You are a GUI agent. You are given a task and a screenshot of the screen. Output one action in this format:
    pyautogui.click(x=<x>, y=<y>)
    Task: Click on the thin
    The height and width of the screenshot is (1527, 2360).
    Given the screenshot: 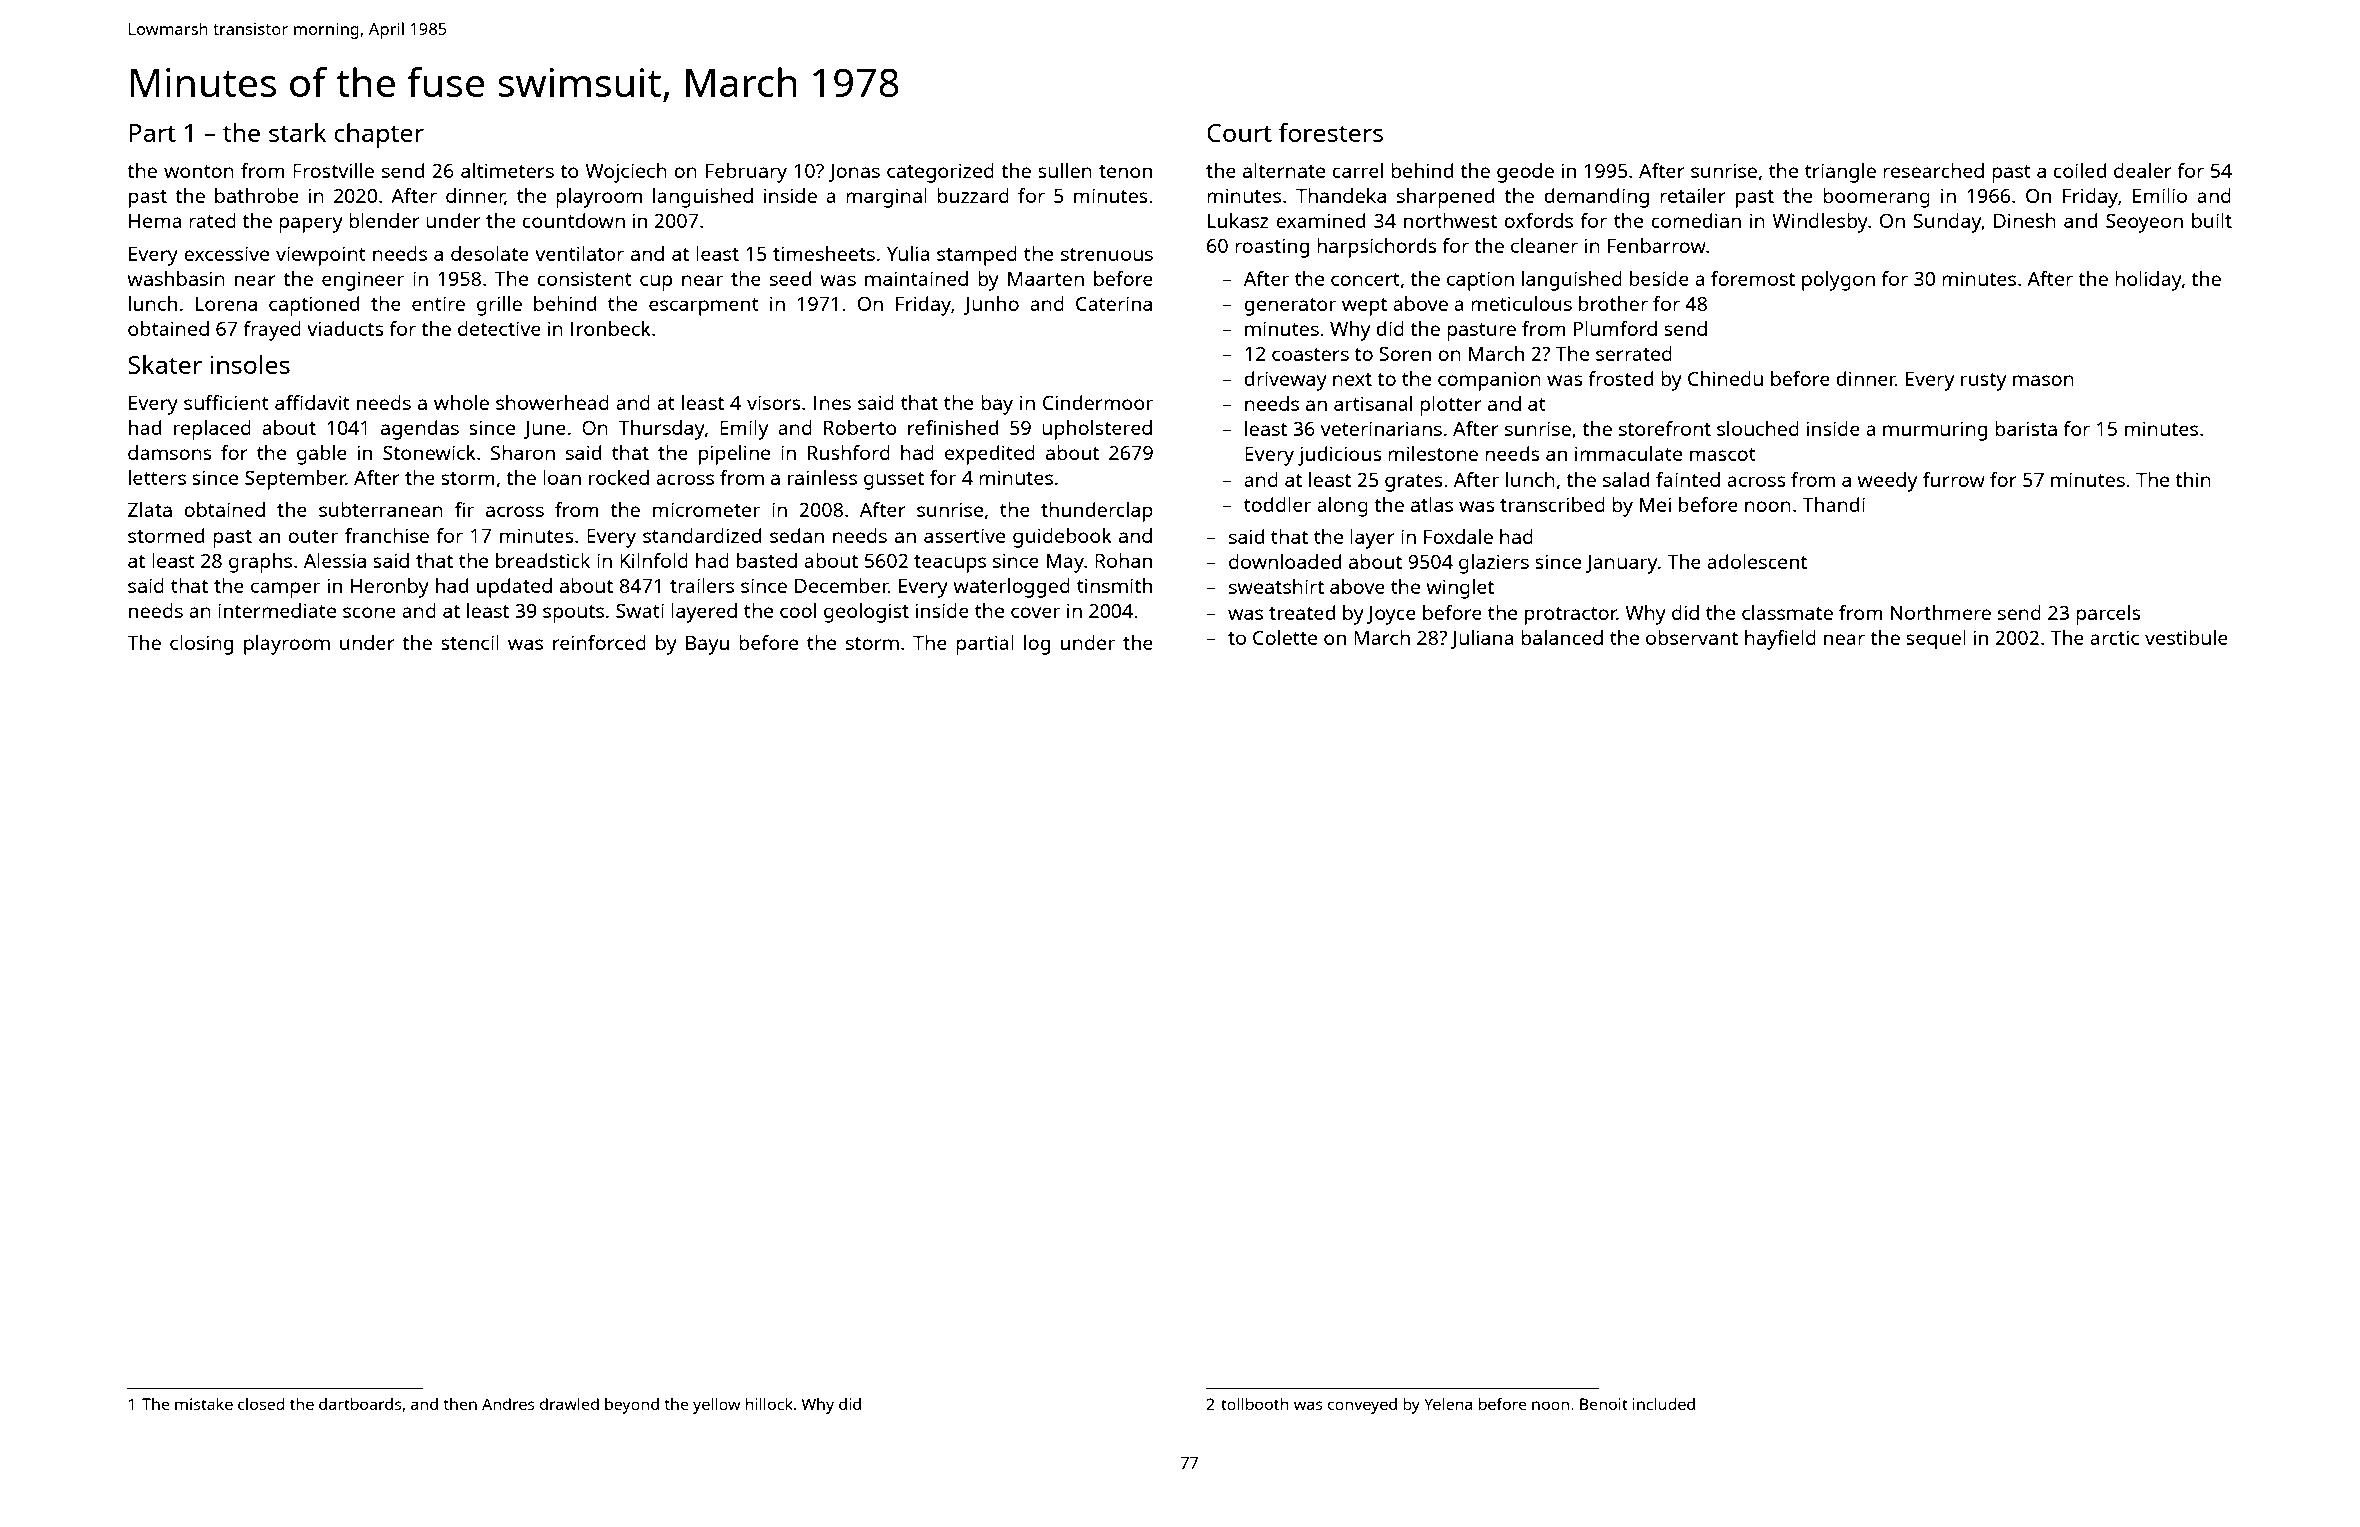 What is the action you would take?
    pyautogui.click(x=2193, y=479)
